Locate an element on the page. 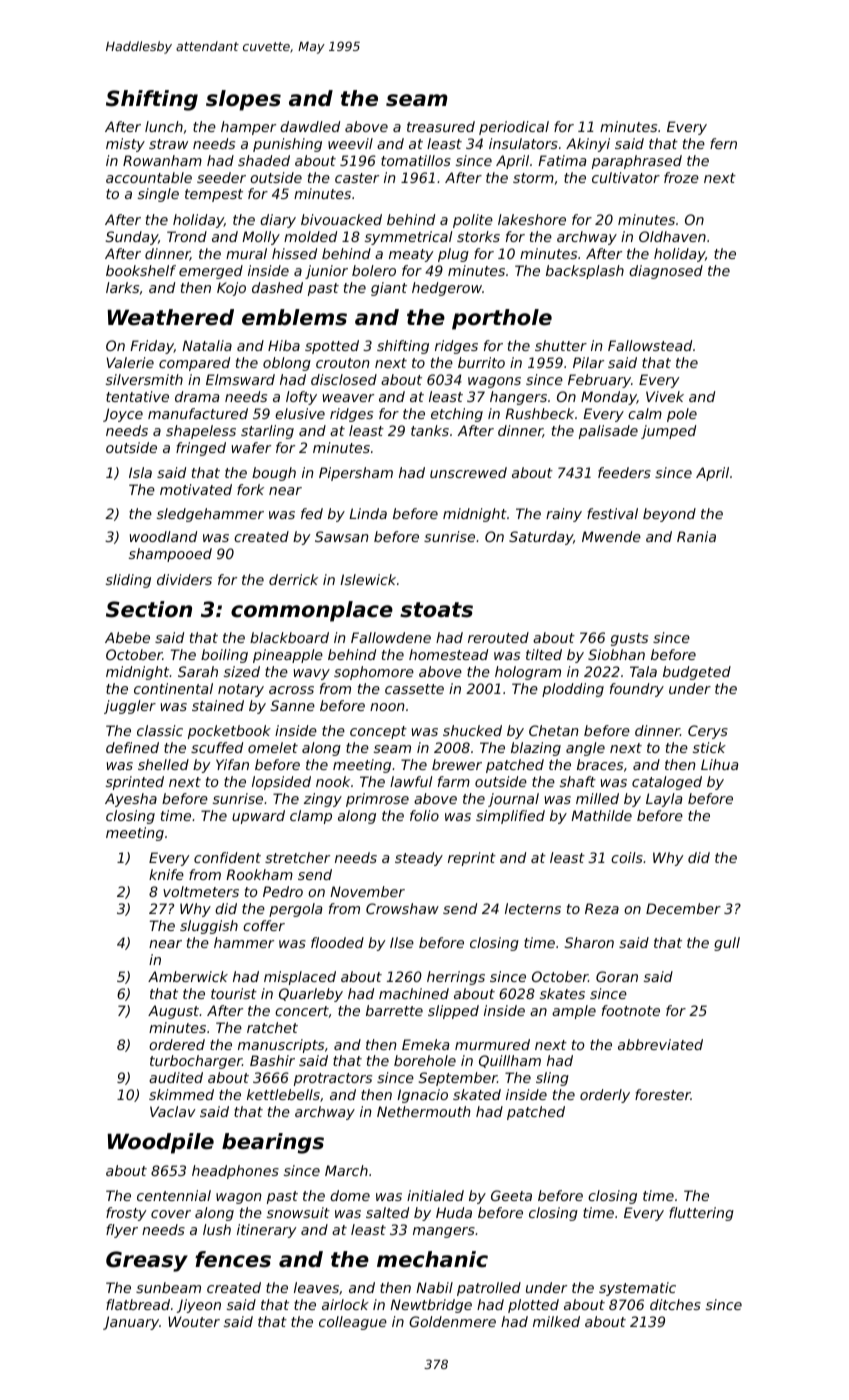  Ilse is located at coordinates (402, 942).
